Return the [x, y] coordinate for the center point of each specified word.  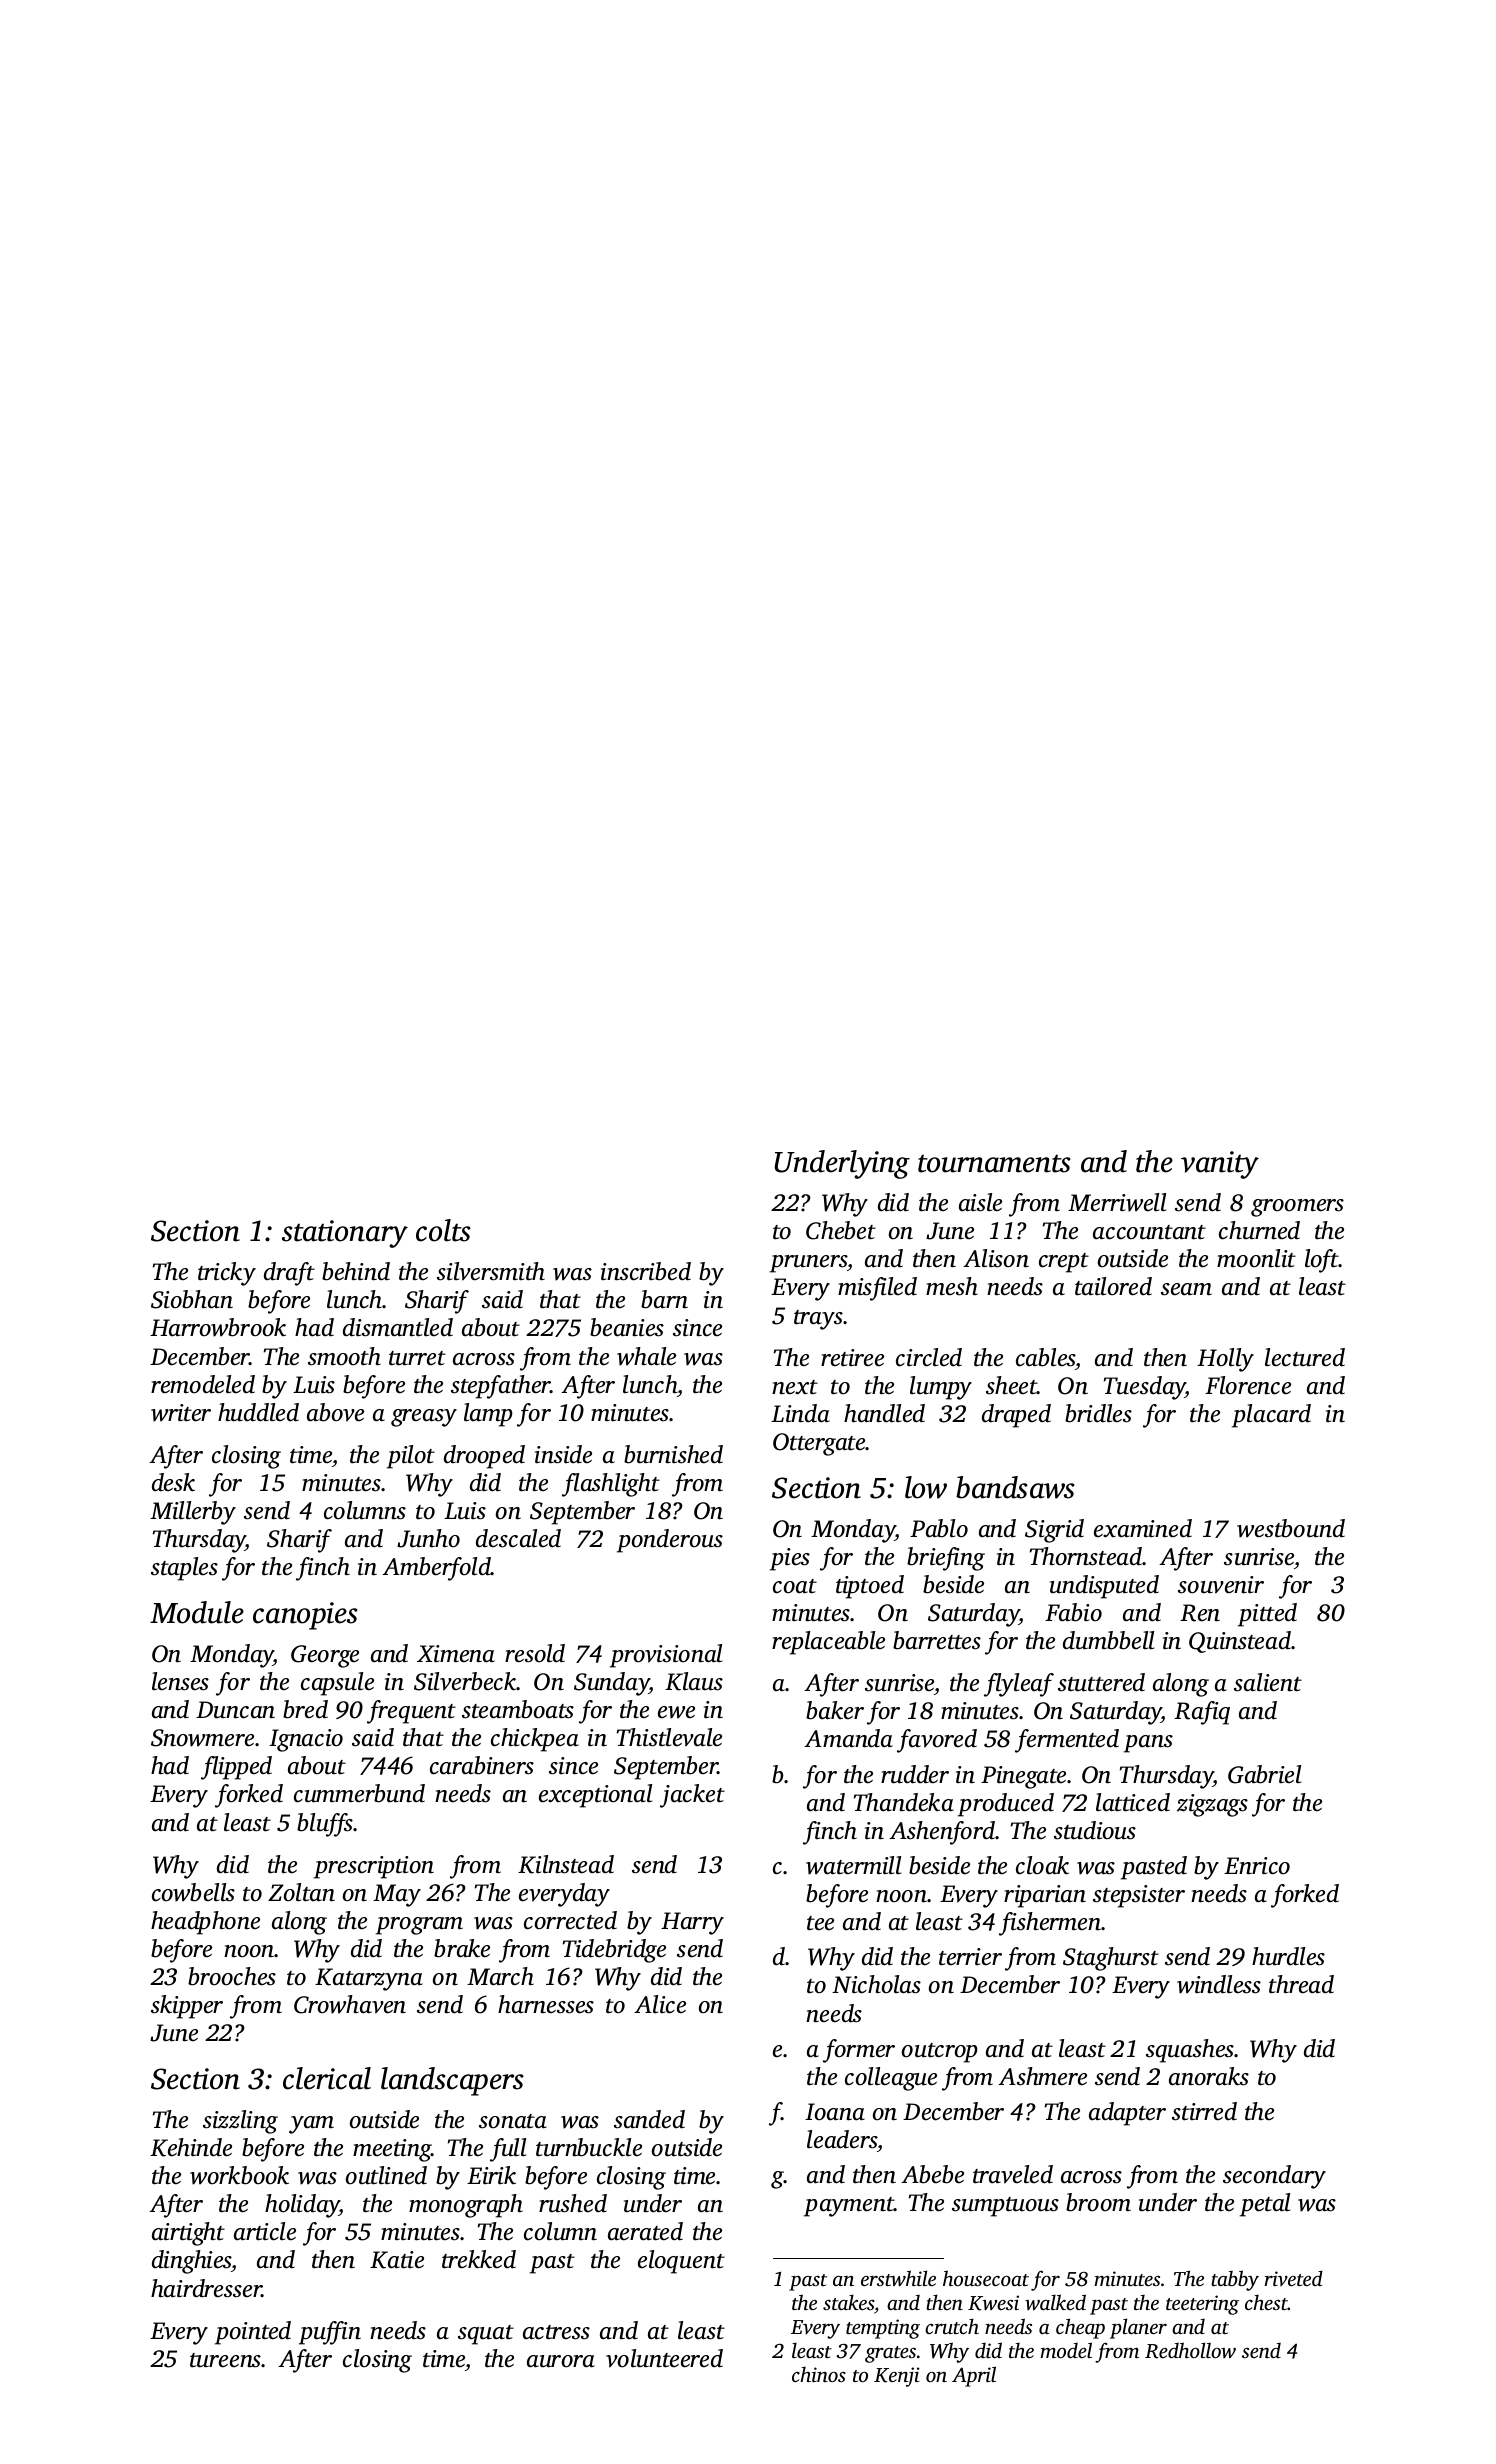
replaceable [828, 1643]
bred [305, 1709]
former [859, 2051]
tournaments [994, 1163]
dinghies [192, 2262]
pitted [1267, 1615]
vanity [1220, 1165]
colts [443, 1230]
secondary [1274, 2177]
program [419, 1926]
